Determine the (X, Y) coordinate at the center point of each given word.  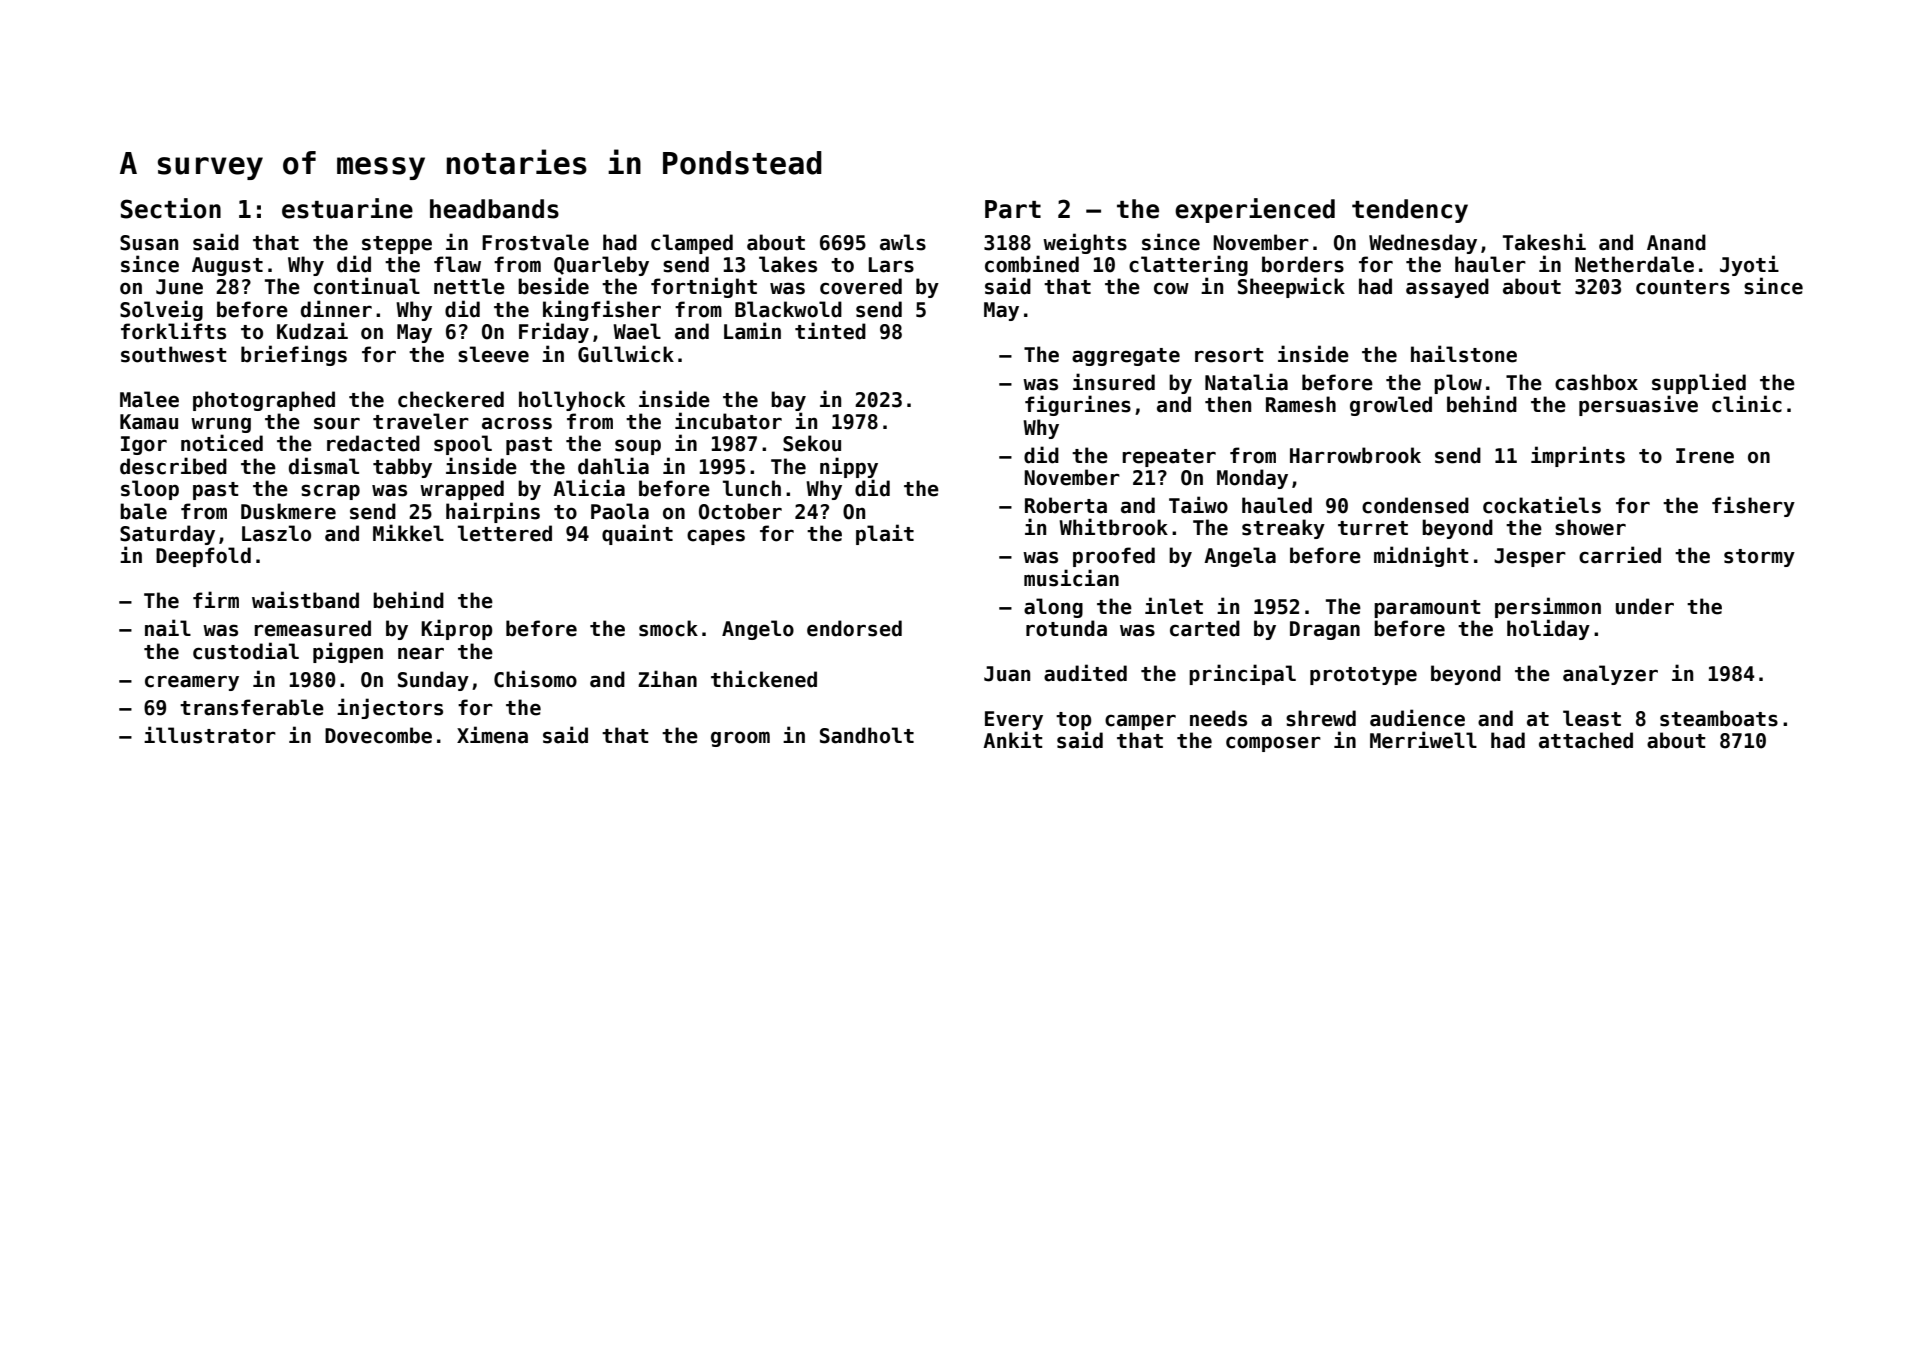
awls (903, 242)
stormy (1759, 558)
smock (668, 628)
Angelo (758, 630)
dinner (336, 309)
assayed (1447, 288)
